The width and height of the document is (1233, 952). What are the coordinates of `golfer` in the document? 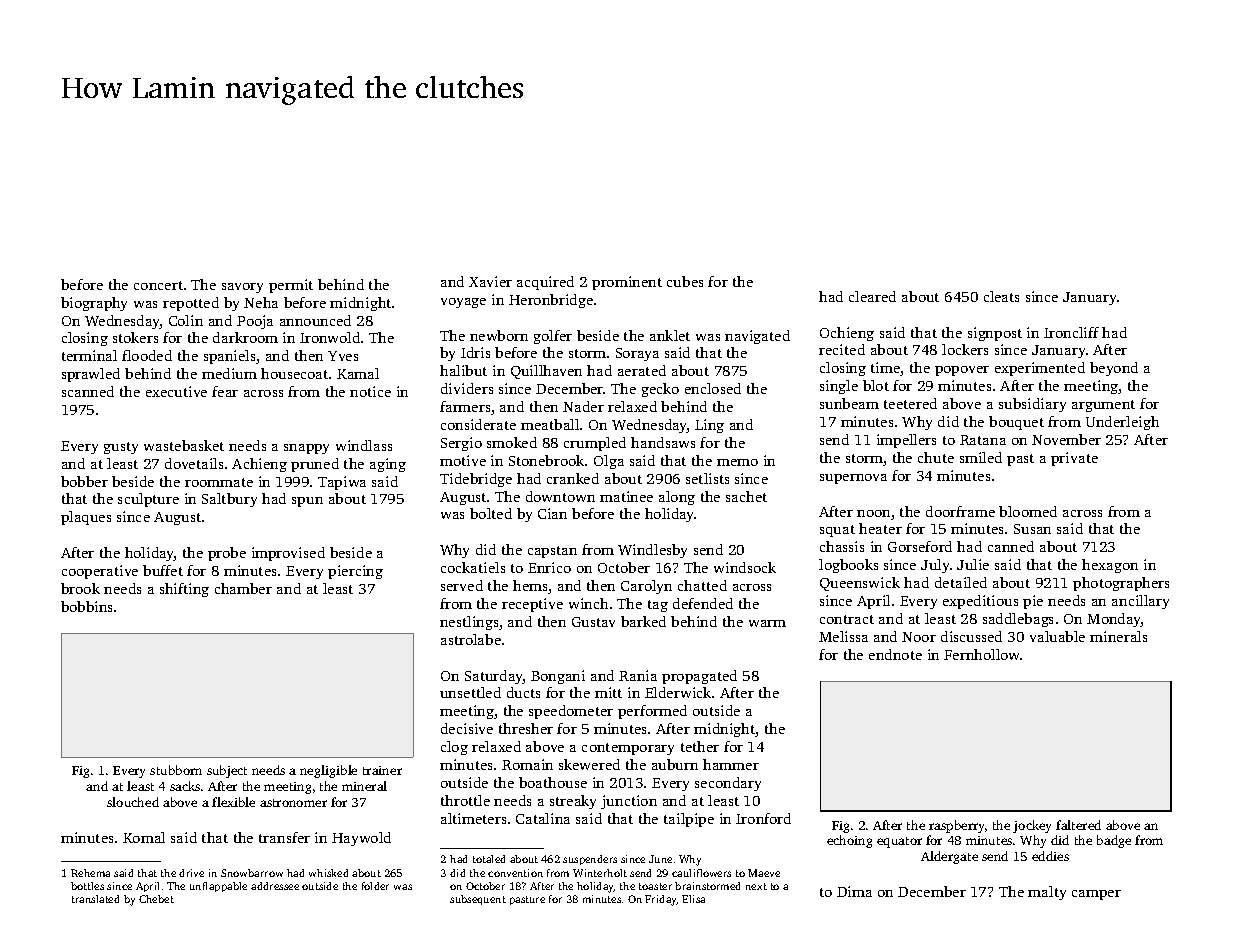 It's located at (553, 337).
